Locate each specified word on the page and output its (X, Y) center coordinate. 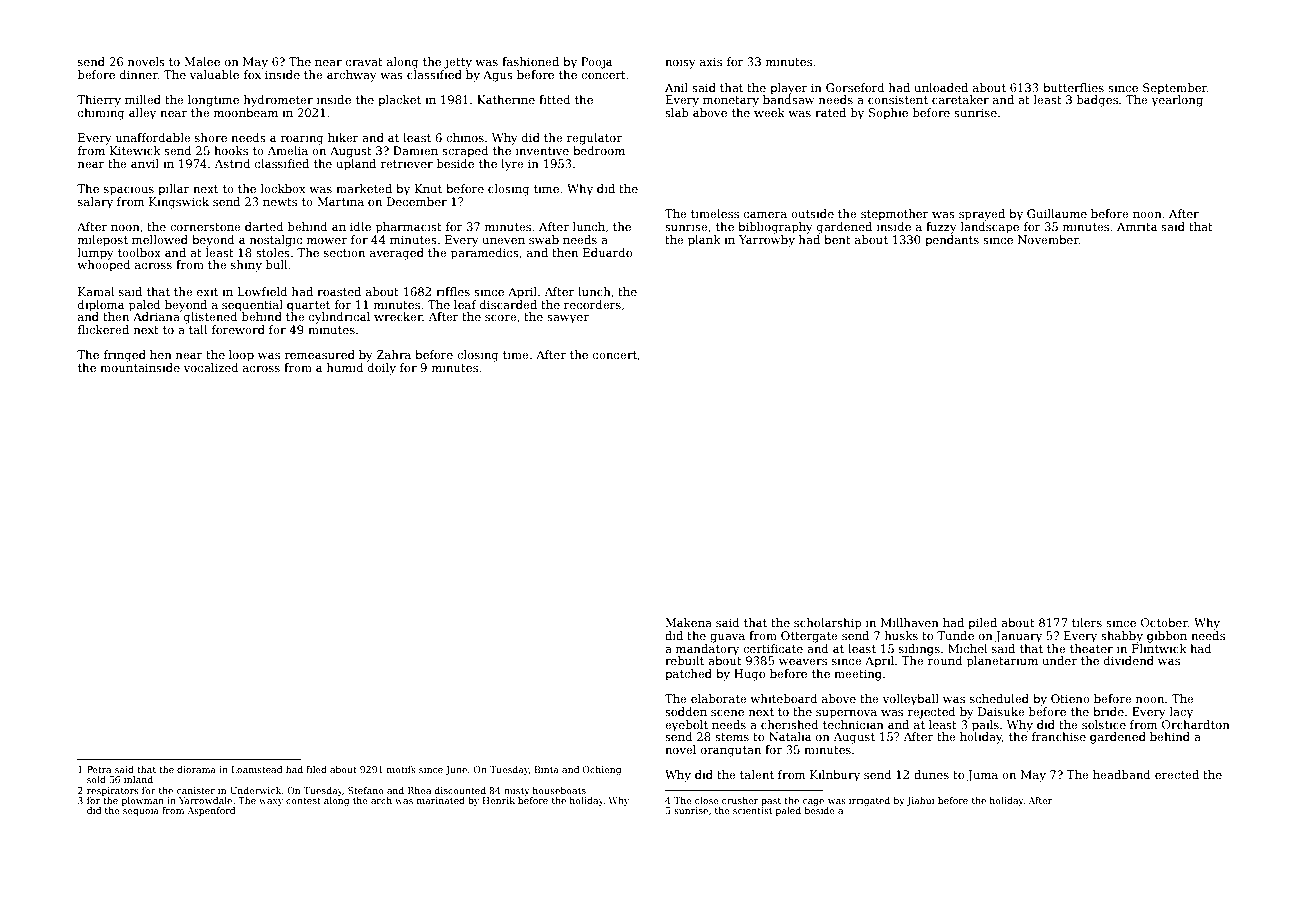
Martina (340, 201)
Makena (688, 622)
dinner (139, 74)
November (1048, 239)
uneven (503, 241)
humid (345, 367)
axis (711, 61)
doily (382, 369)
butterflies (1073, 87)
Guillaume (1057, 213)
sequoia (141, 811)
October (1164, 622)
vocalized (211, 367)
